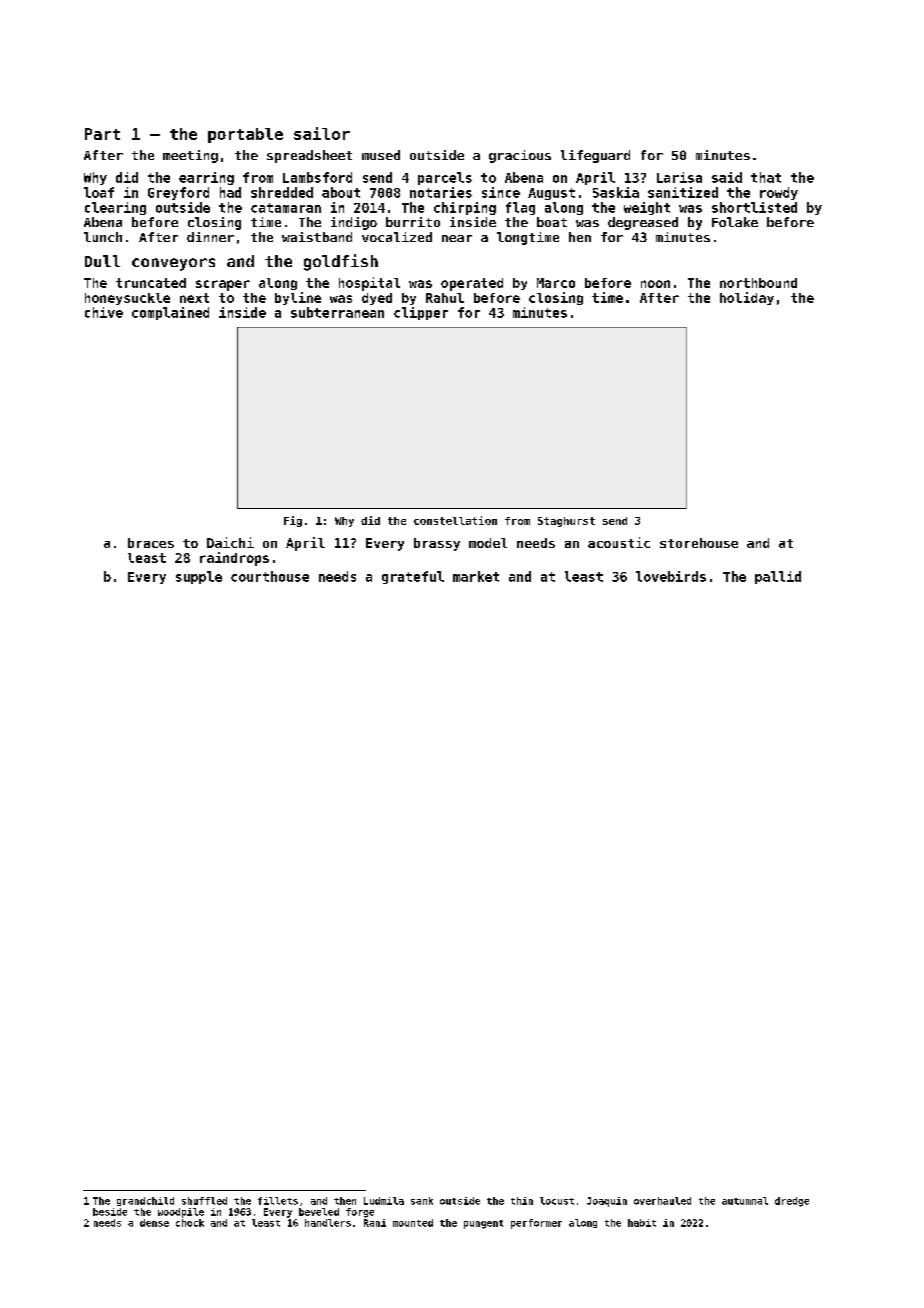  Describe the element at coordinates (151, 543) in the document. I see `braces` at that location.
